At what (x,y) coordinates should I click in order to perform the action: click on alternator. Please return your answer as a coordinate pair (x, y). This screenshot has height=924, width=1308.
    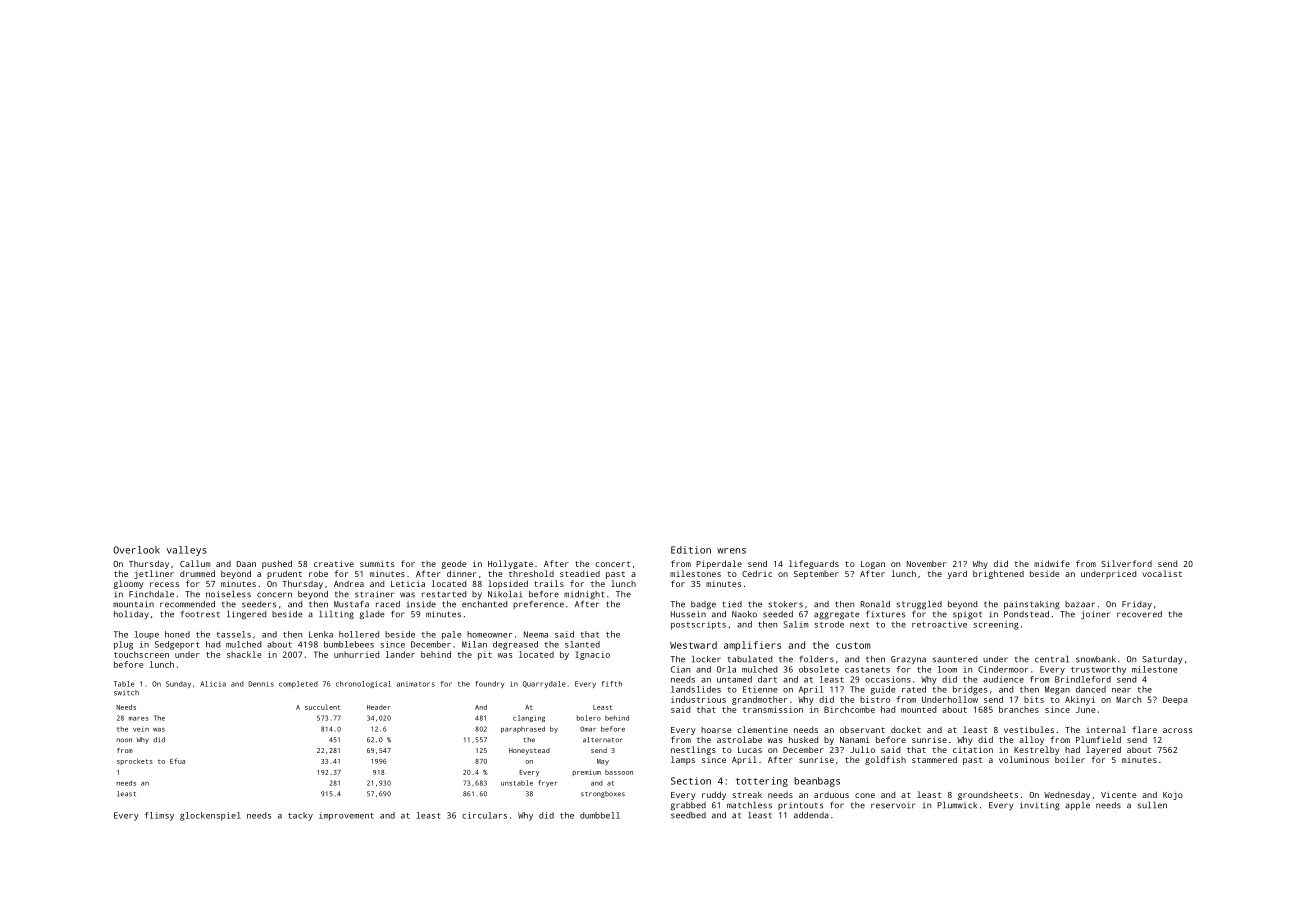
    Looking at the image, I should click on (603, 740).
